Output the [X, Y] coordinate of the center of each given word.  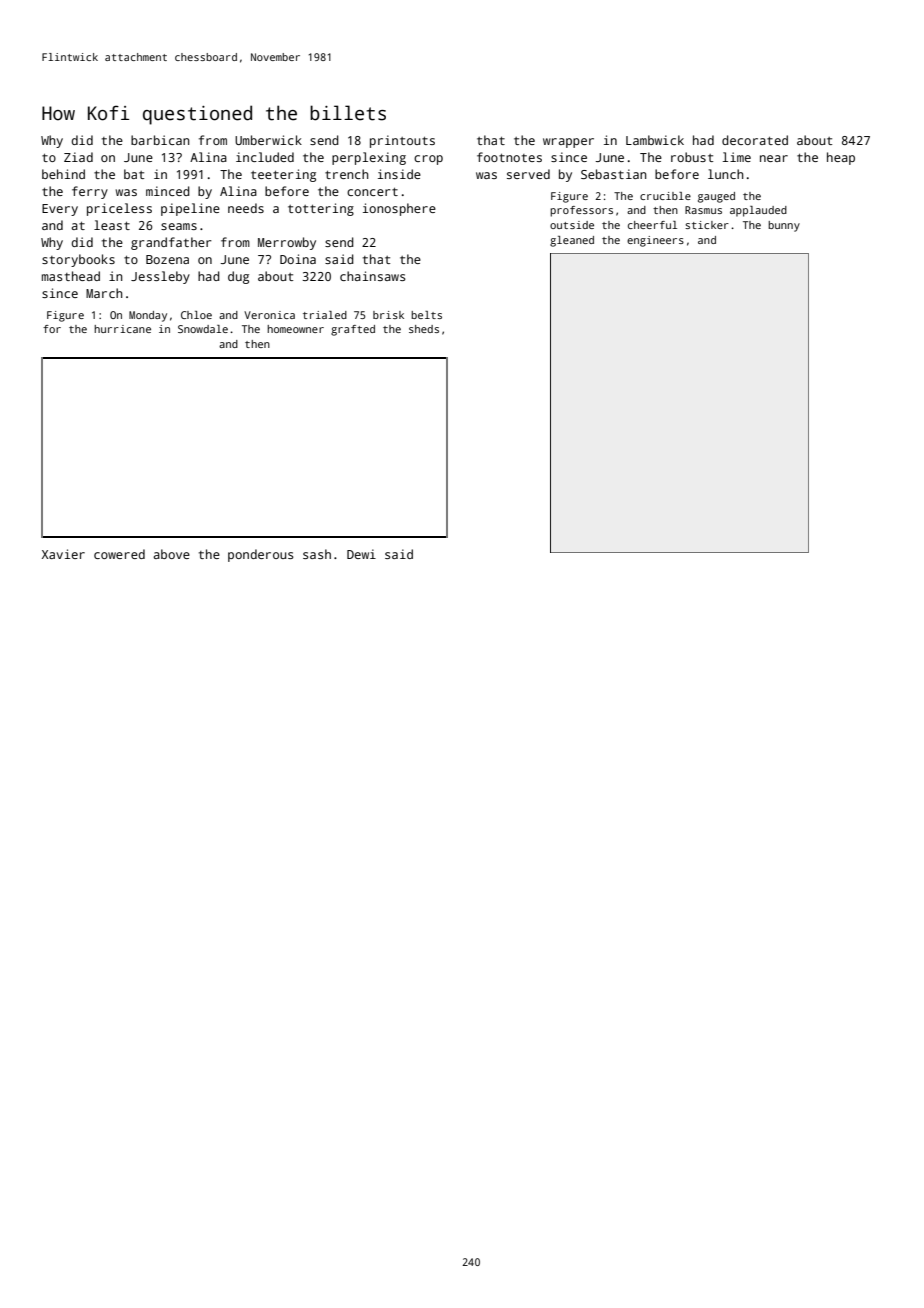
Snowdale [203, 329]
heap [841, 158]
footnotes [509, 157]
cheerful [652, 225]
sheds [424, 329]
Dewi [361, 554]
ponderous [261, 555]
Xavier [63, 554]
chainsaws [373, 276]
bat [134, 174]
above [171, 554]
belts [426, 315]
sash [317, 554]
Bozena [167, 259]
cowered [119, 554]
